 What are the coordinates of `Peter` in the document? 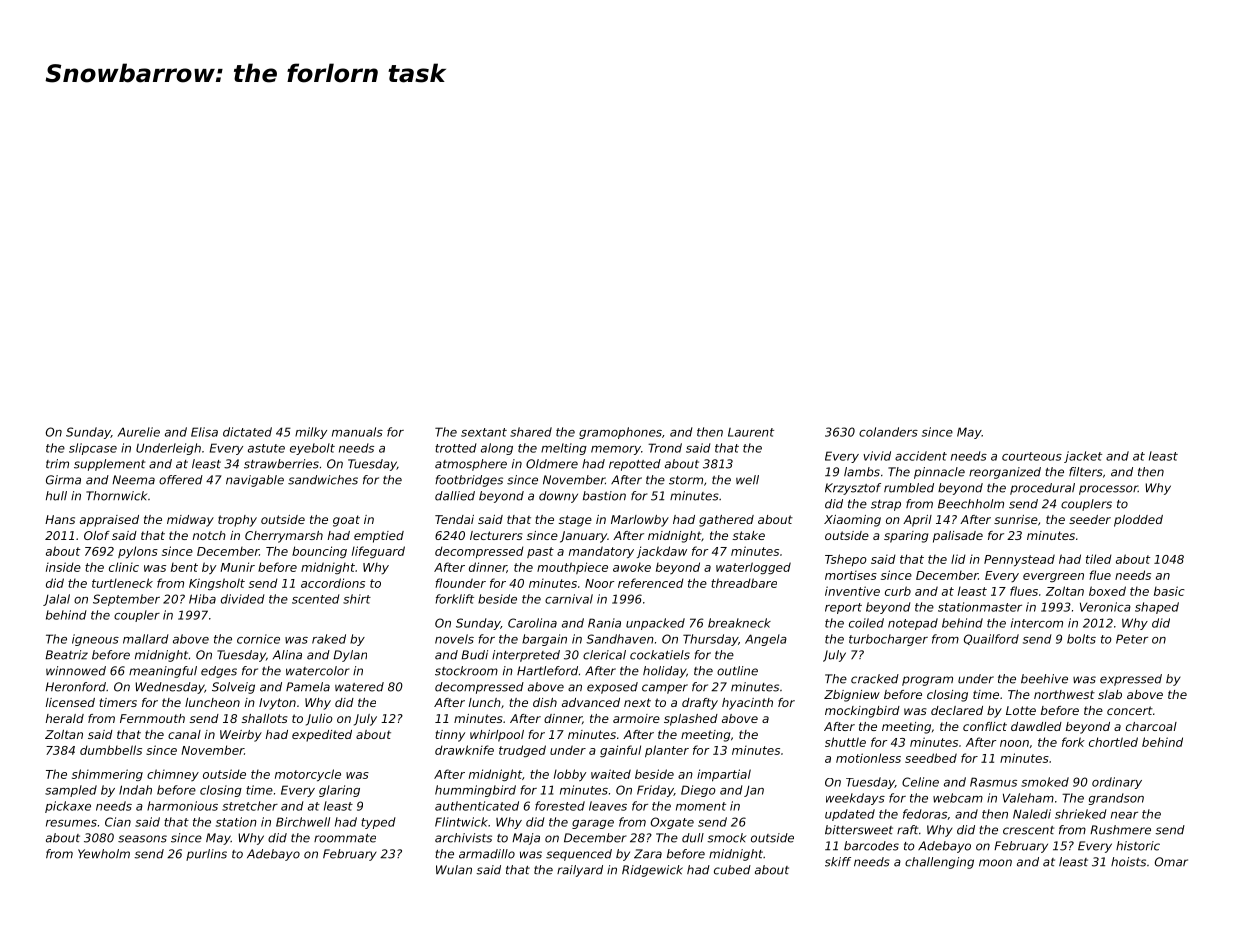 It's located at (1132, 639).
